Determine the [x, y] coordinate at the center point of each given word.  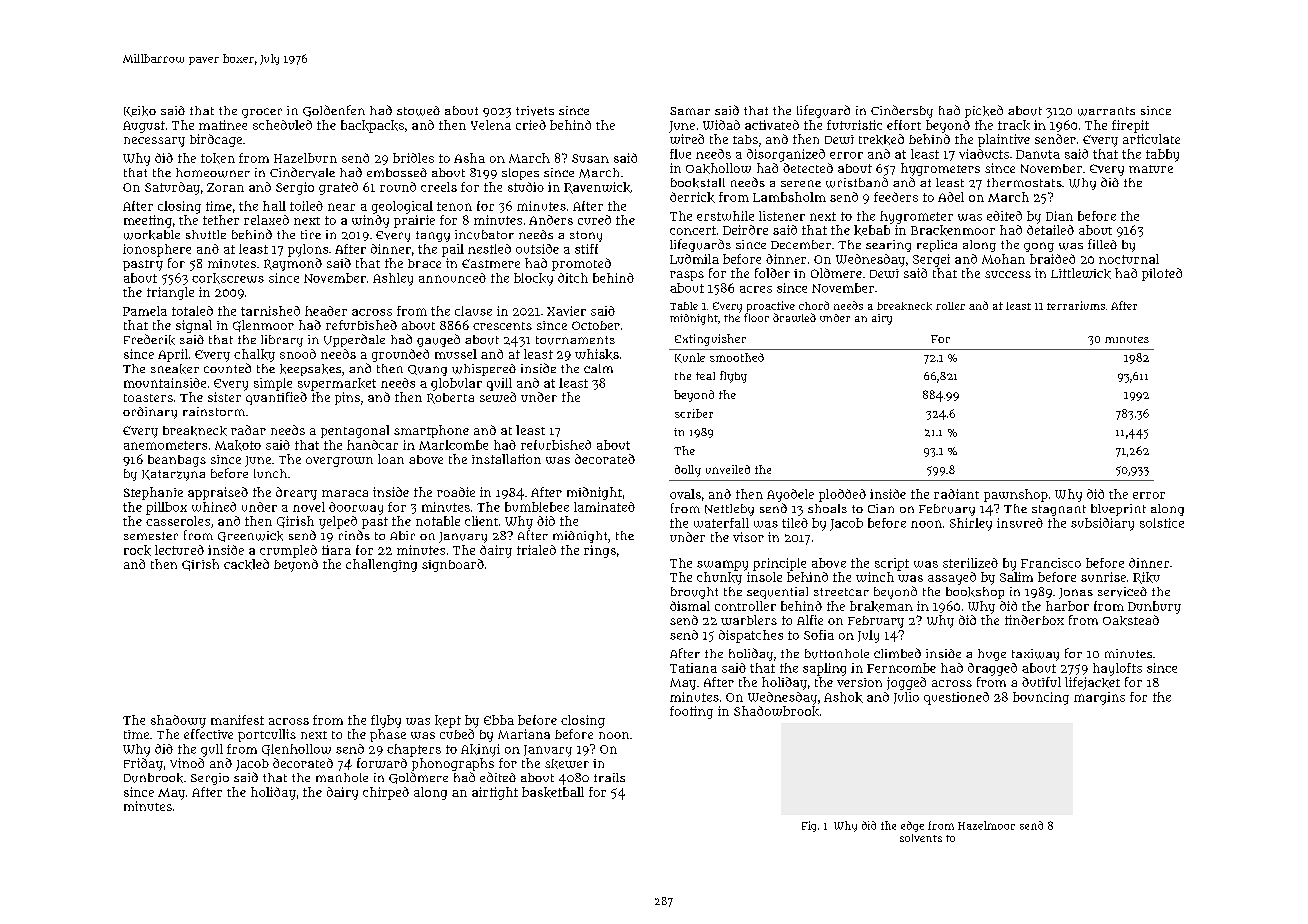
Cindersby [902, 111]
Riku [1146, 578]
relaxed [266, 220]
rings [600, 551]
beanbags [177, 461]
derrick [692, 197]
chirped [386, 793]
